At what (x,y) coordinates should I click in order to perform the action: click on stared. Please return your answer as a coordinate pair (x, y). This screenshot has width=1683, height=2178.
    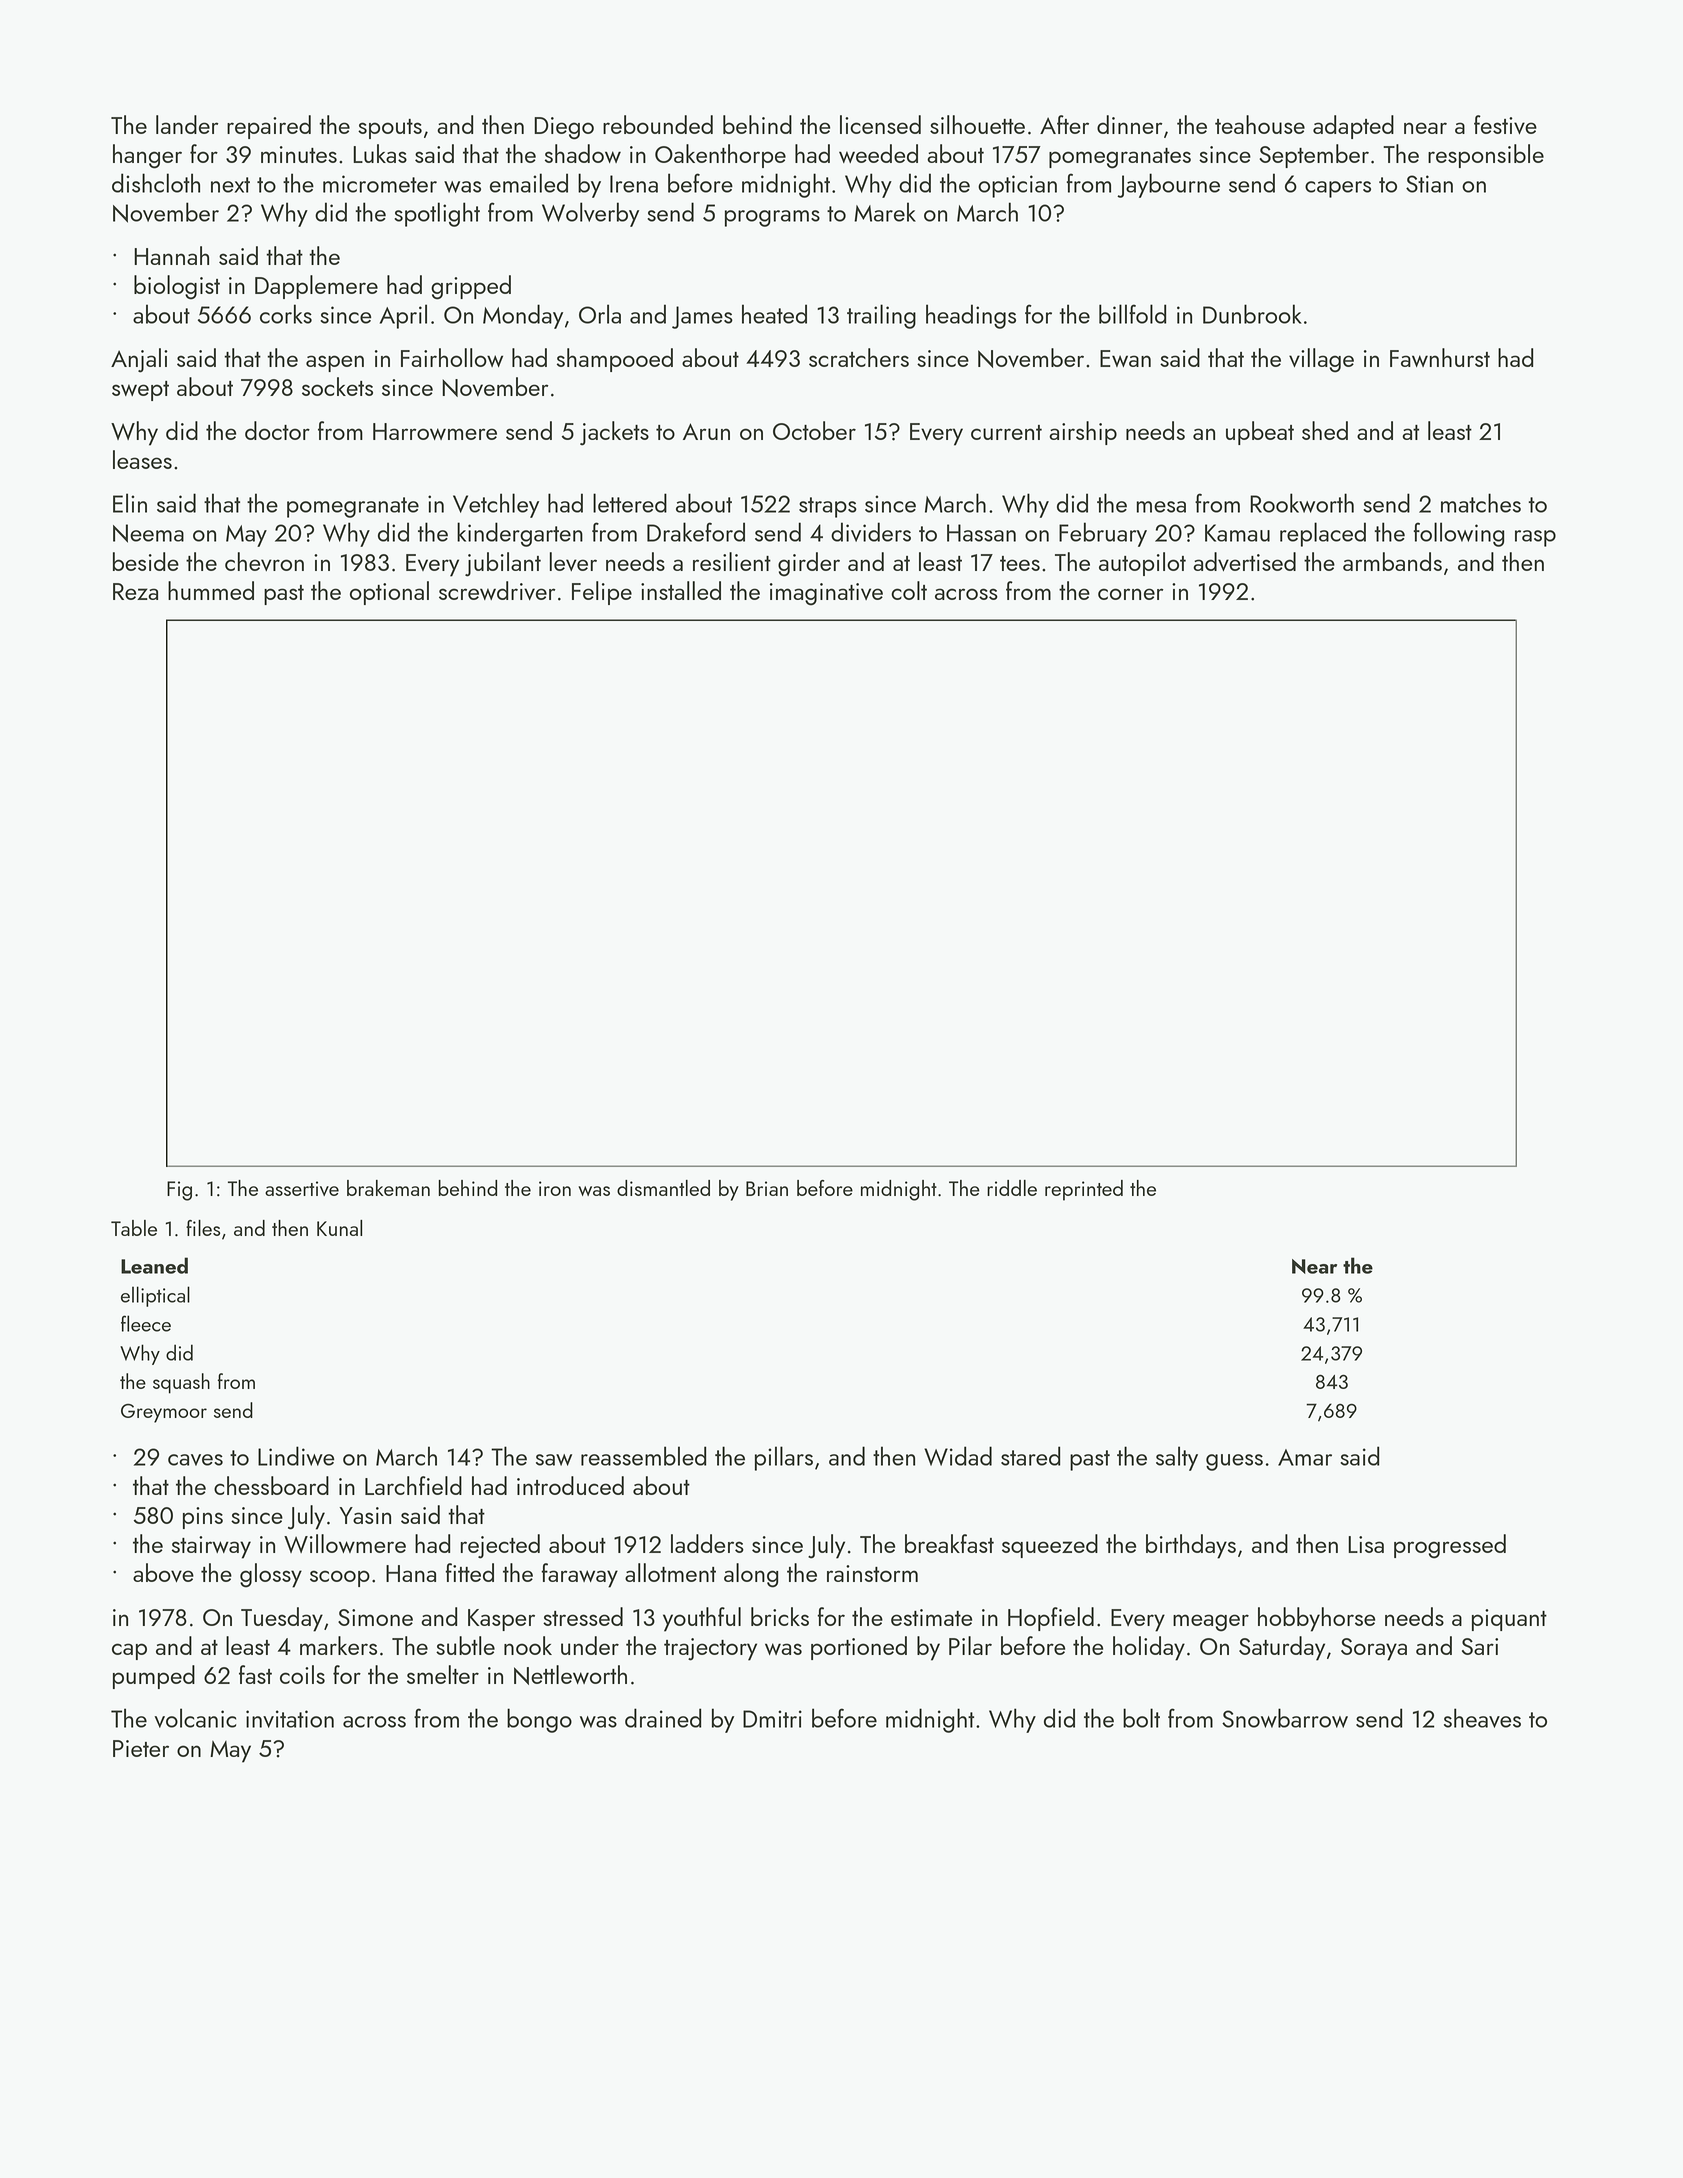
    Looking at the image, I should click on (1031, 1456).
